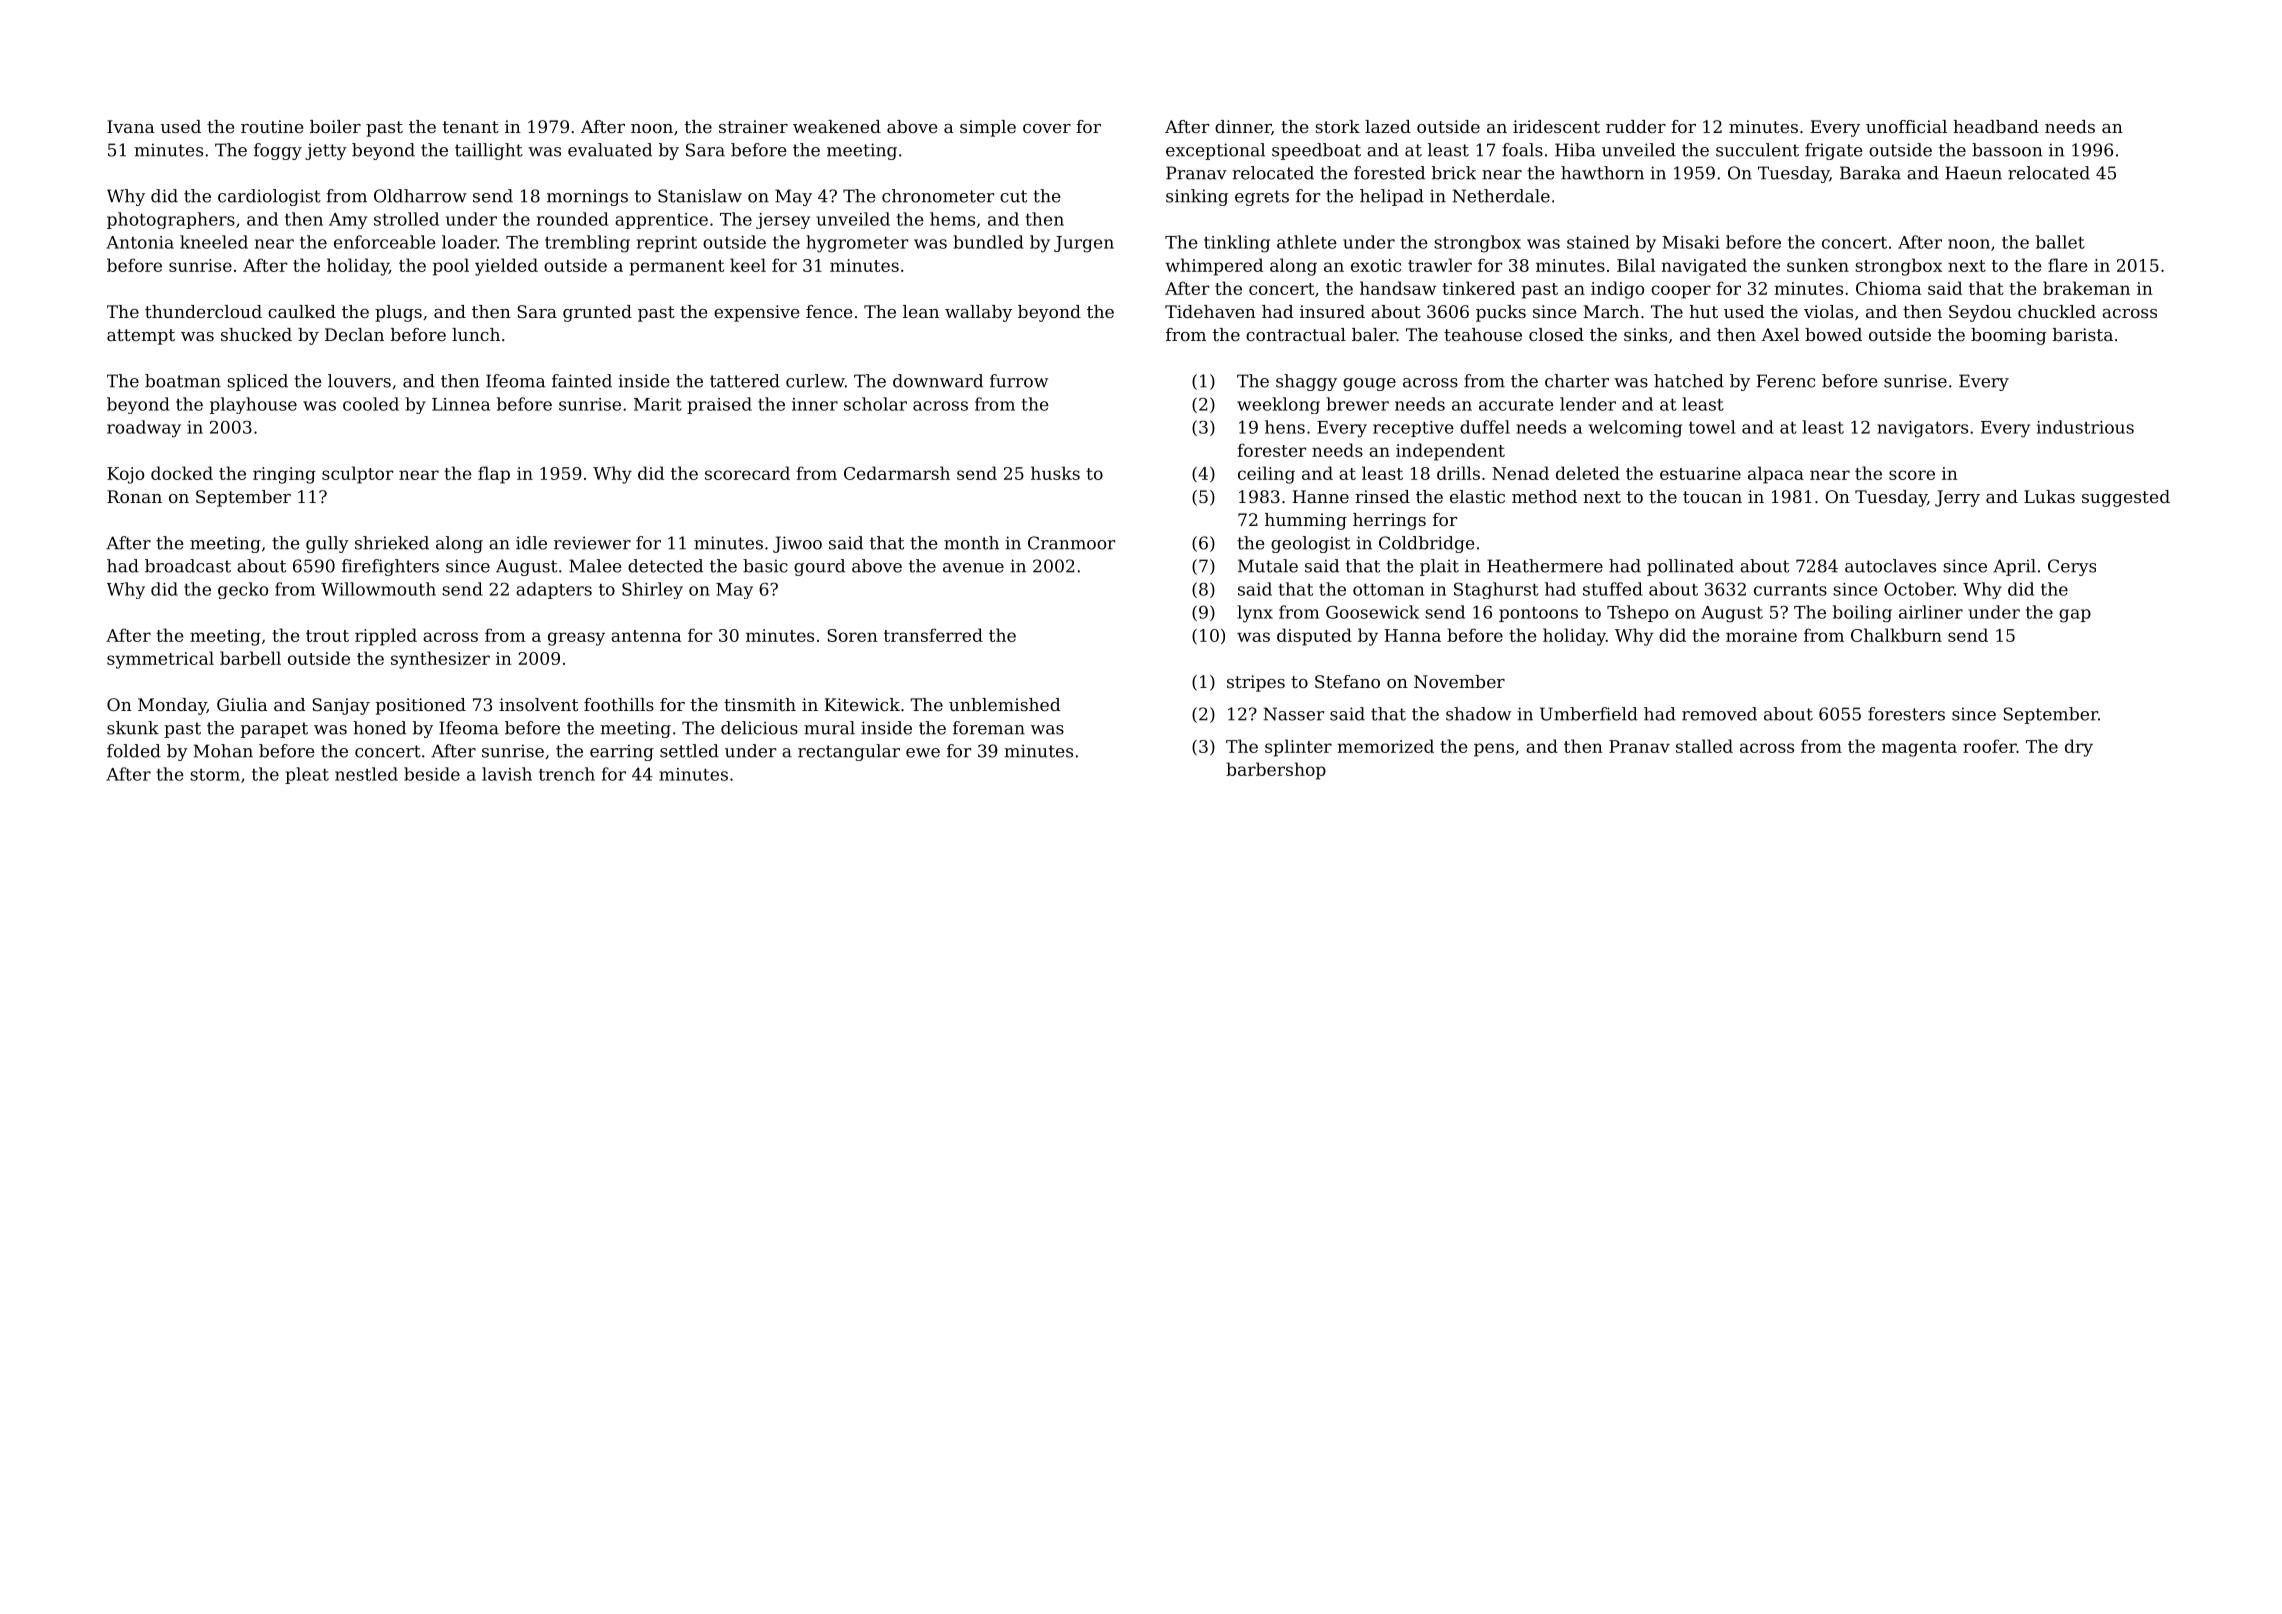 The image size is (2282, 1614). I want to click on unofficial, so click(1906, 126).
